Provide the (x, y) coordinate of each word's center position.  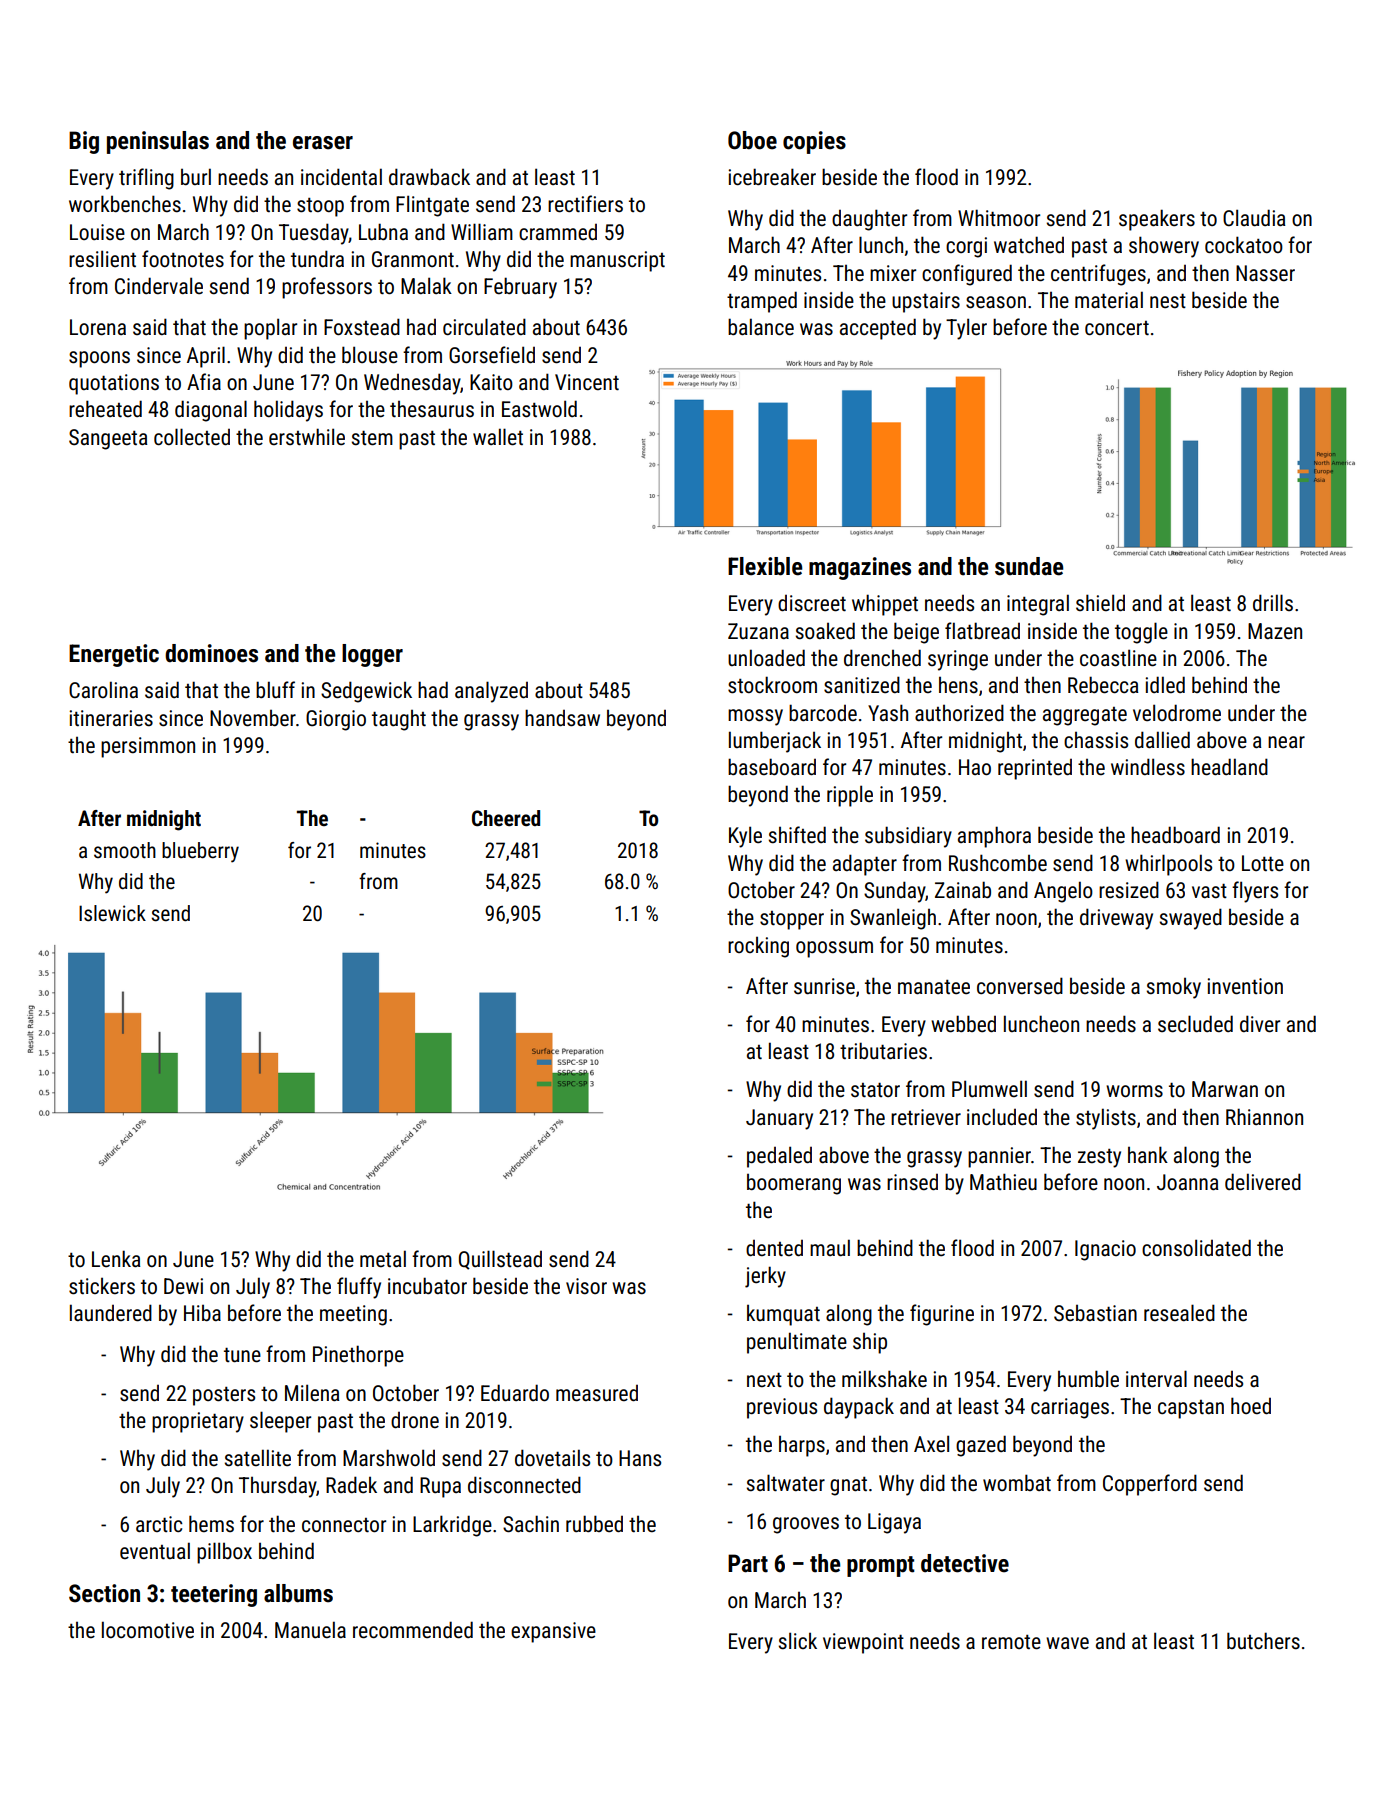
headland (1229, 767)
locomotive (148, 1630)
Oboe (752, 140)
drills (1273, 602)
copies (814, 142)
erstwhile (307, 437)
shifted (797, 835)
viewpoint (863, 1643)
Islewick (112, 913)
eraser (323, 143)
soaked (825, 631)
